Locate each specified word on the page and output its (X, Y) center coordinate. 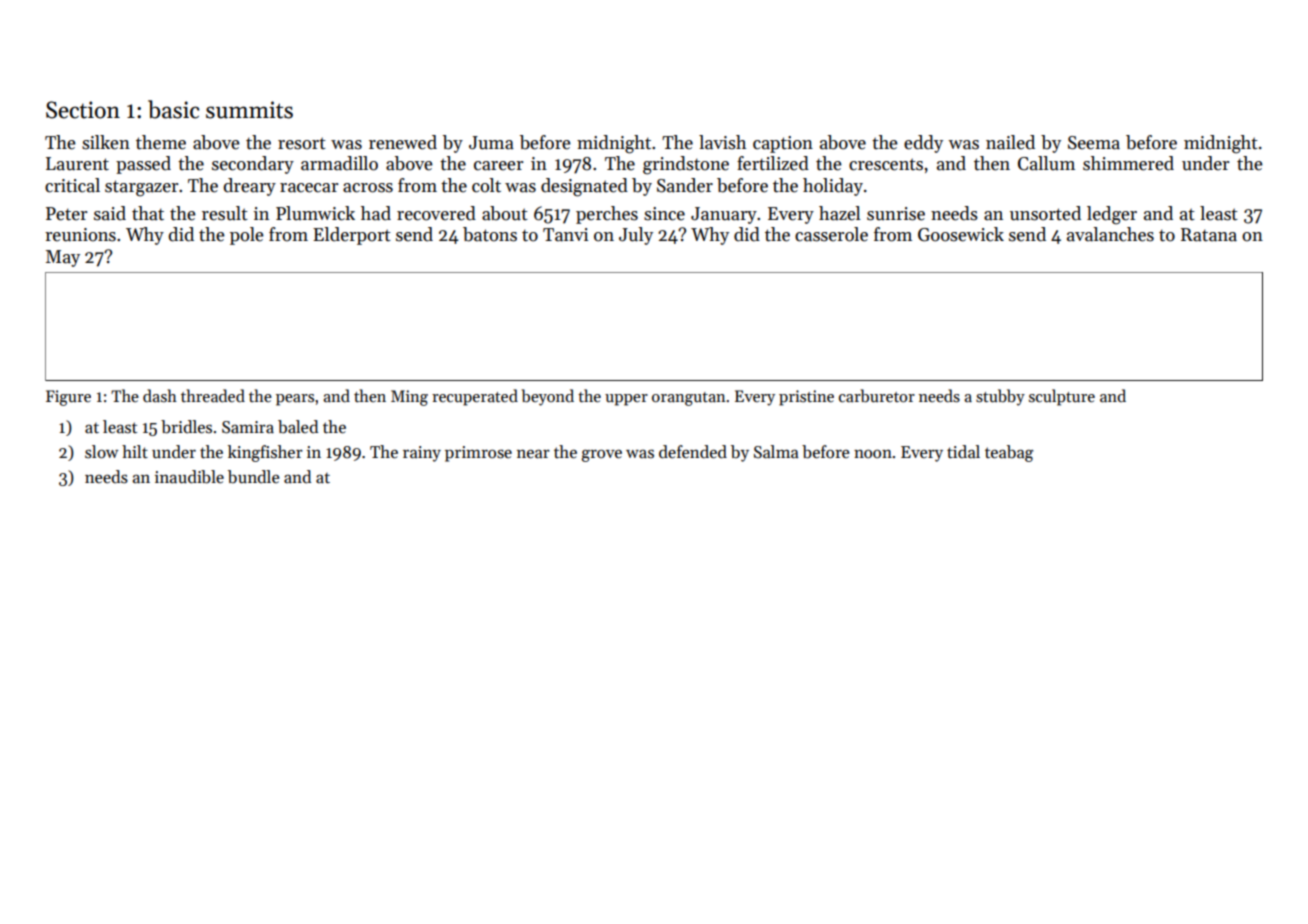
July (636, 236)
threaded (213, 395)
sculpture (1062, 397)
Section (83, 110)
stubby (1000, 397)
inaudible (189, 477)
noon (873, 453)
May (63, 258)
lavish (722, 142)
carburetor (877, 396)
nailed (1010, 142)
